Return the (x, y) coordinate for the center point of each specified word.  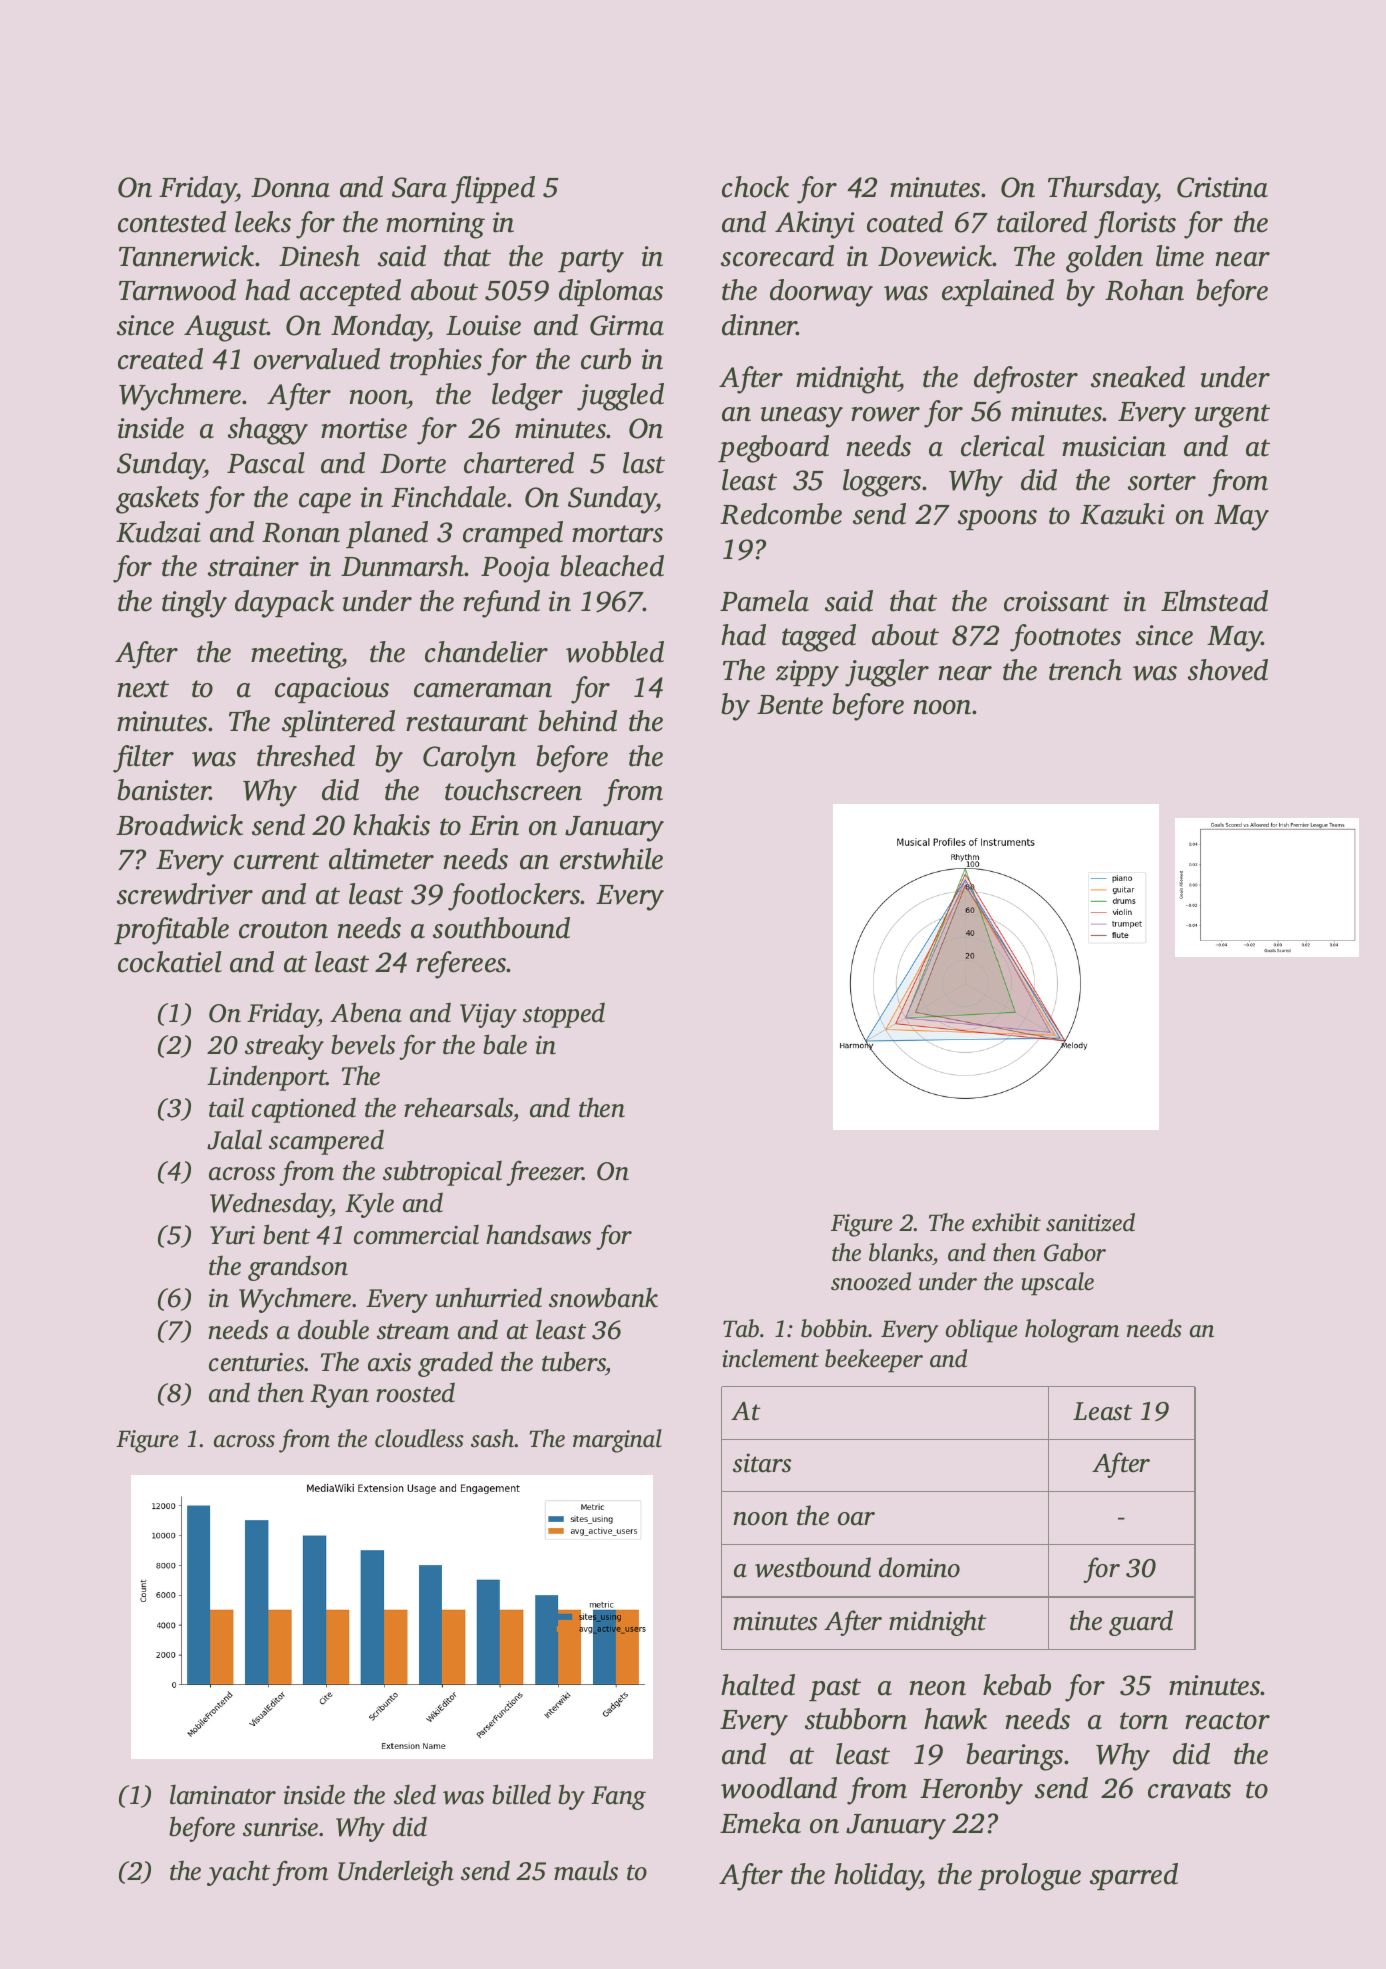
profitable (171, 931)
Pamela (764, 601)
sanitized (1090, 1222)
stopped (564, 1015)
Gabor (1075, 1252)
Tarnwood (177, 290)
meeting (296, 655)
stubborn (856, 1719)
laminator (223, 1795)
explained (998, 292)
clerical (1003, 446)
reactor (1227, 1721)
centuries (257, 1362)
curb (606, 359)
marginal (617, 1441)
